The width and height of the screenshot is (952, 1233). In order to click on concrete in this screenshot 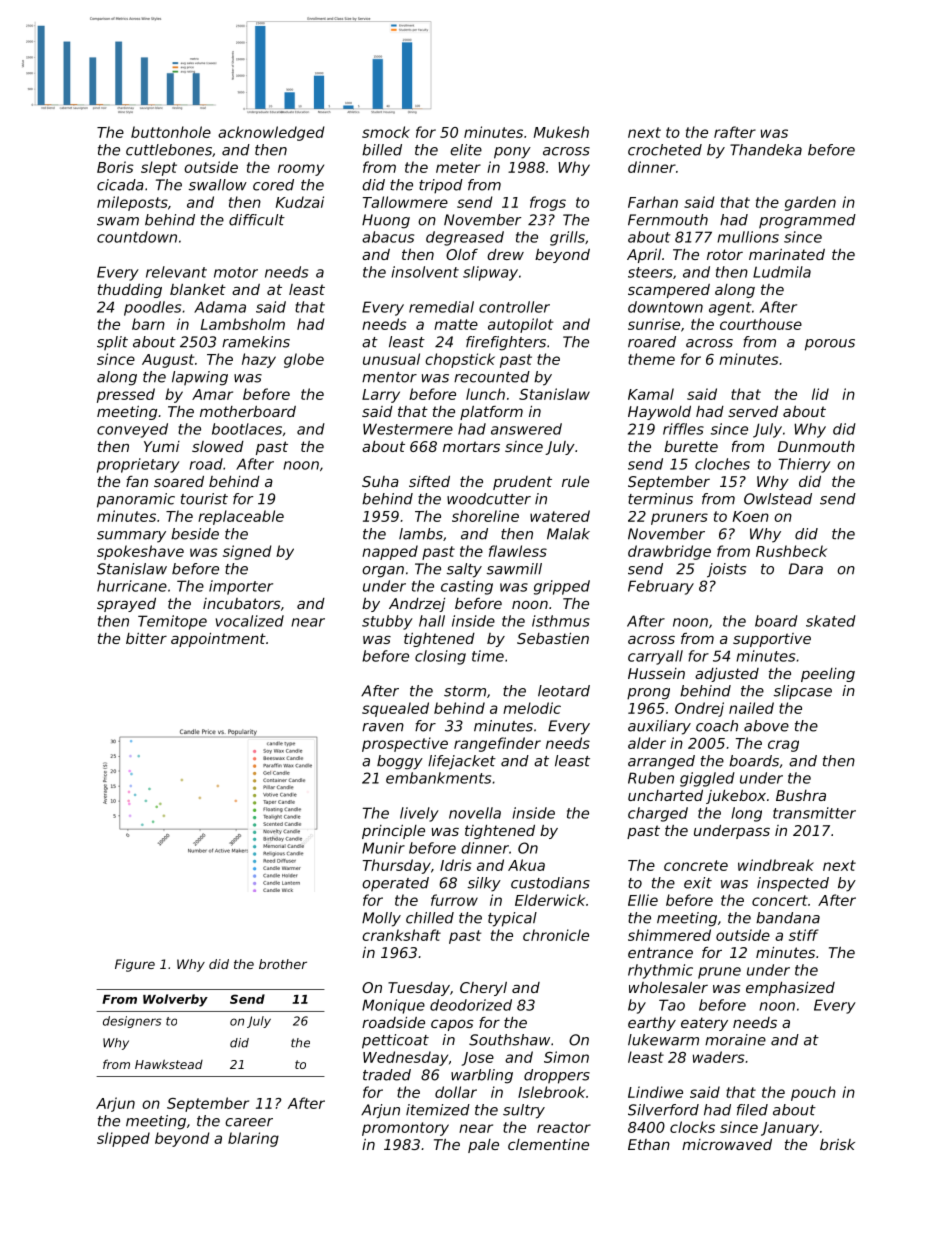, I will do `click(696, 865)`.
